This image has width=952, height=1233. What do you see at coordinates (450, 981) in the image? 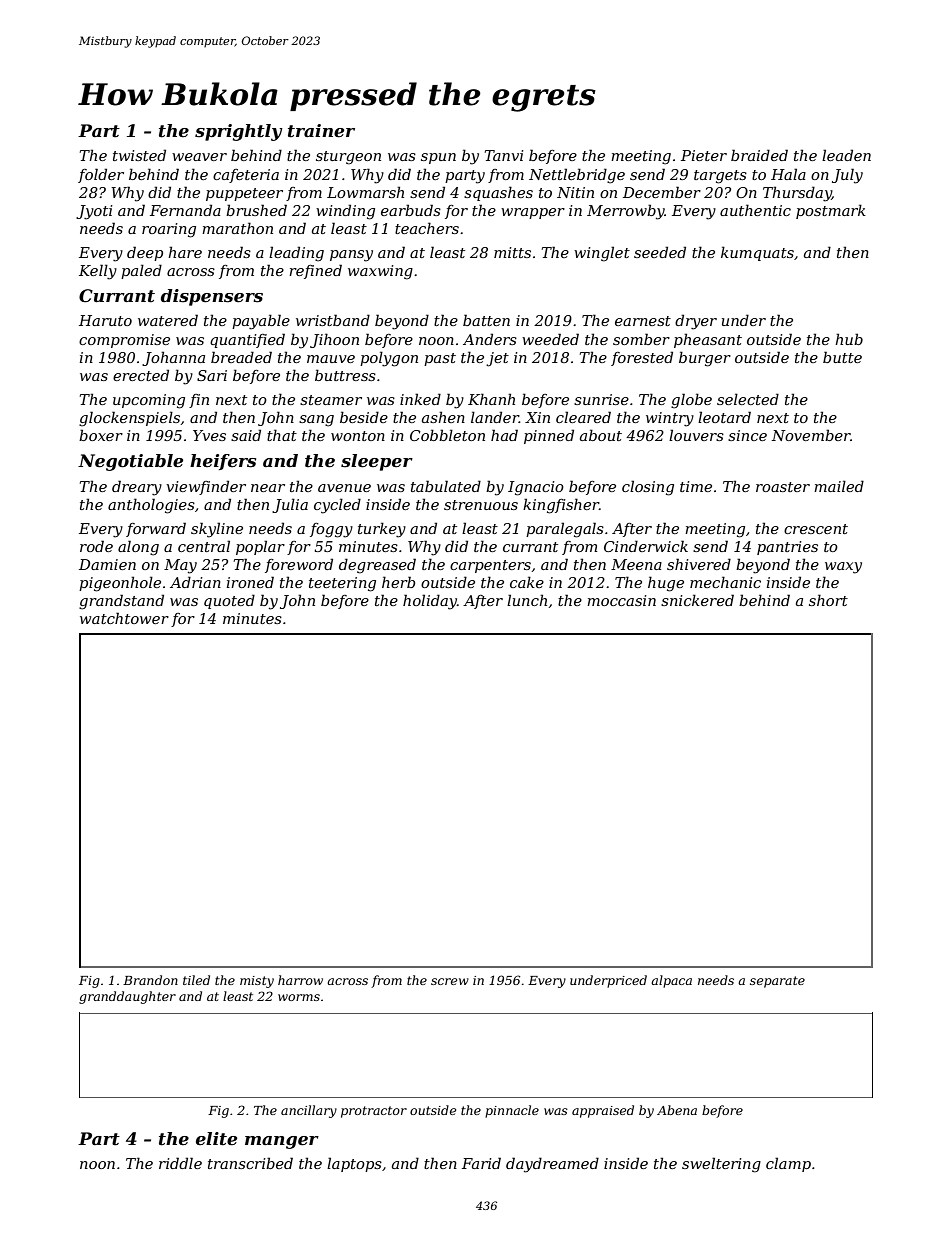
I see `screw` at bounding box center [450, 981].
